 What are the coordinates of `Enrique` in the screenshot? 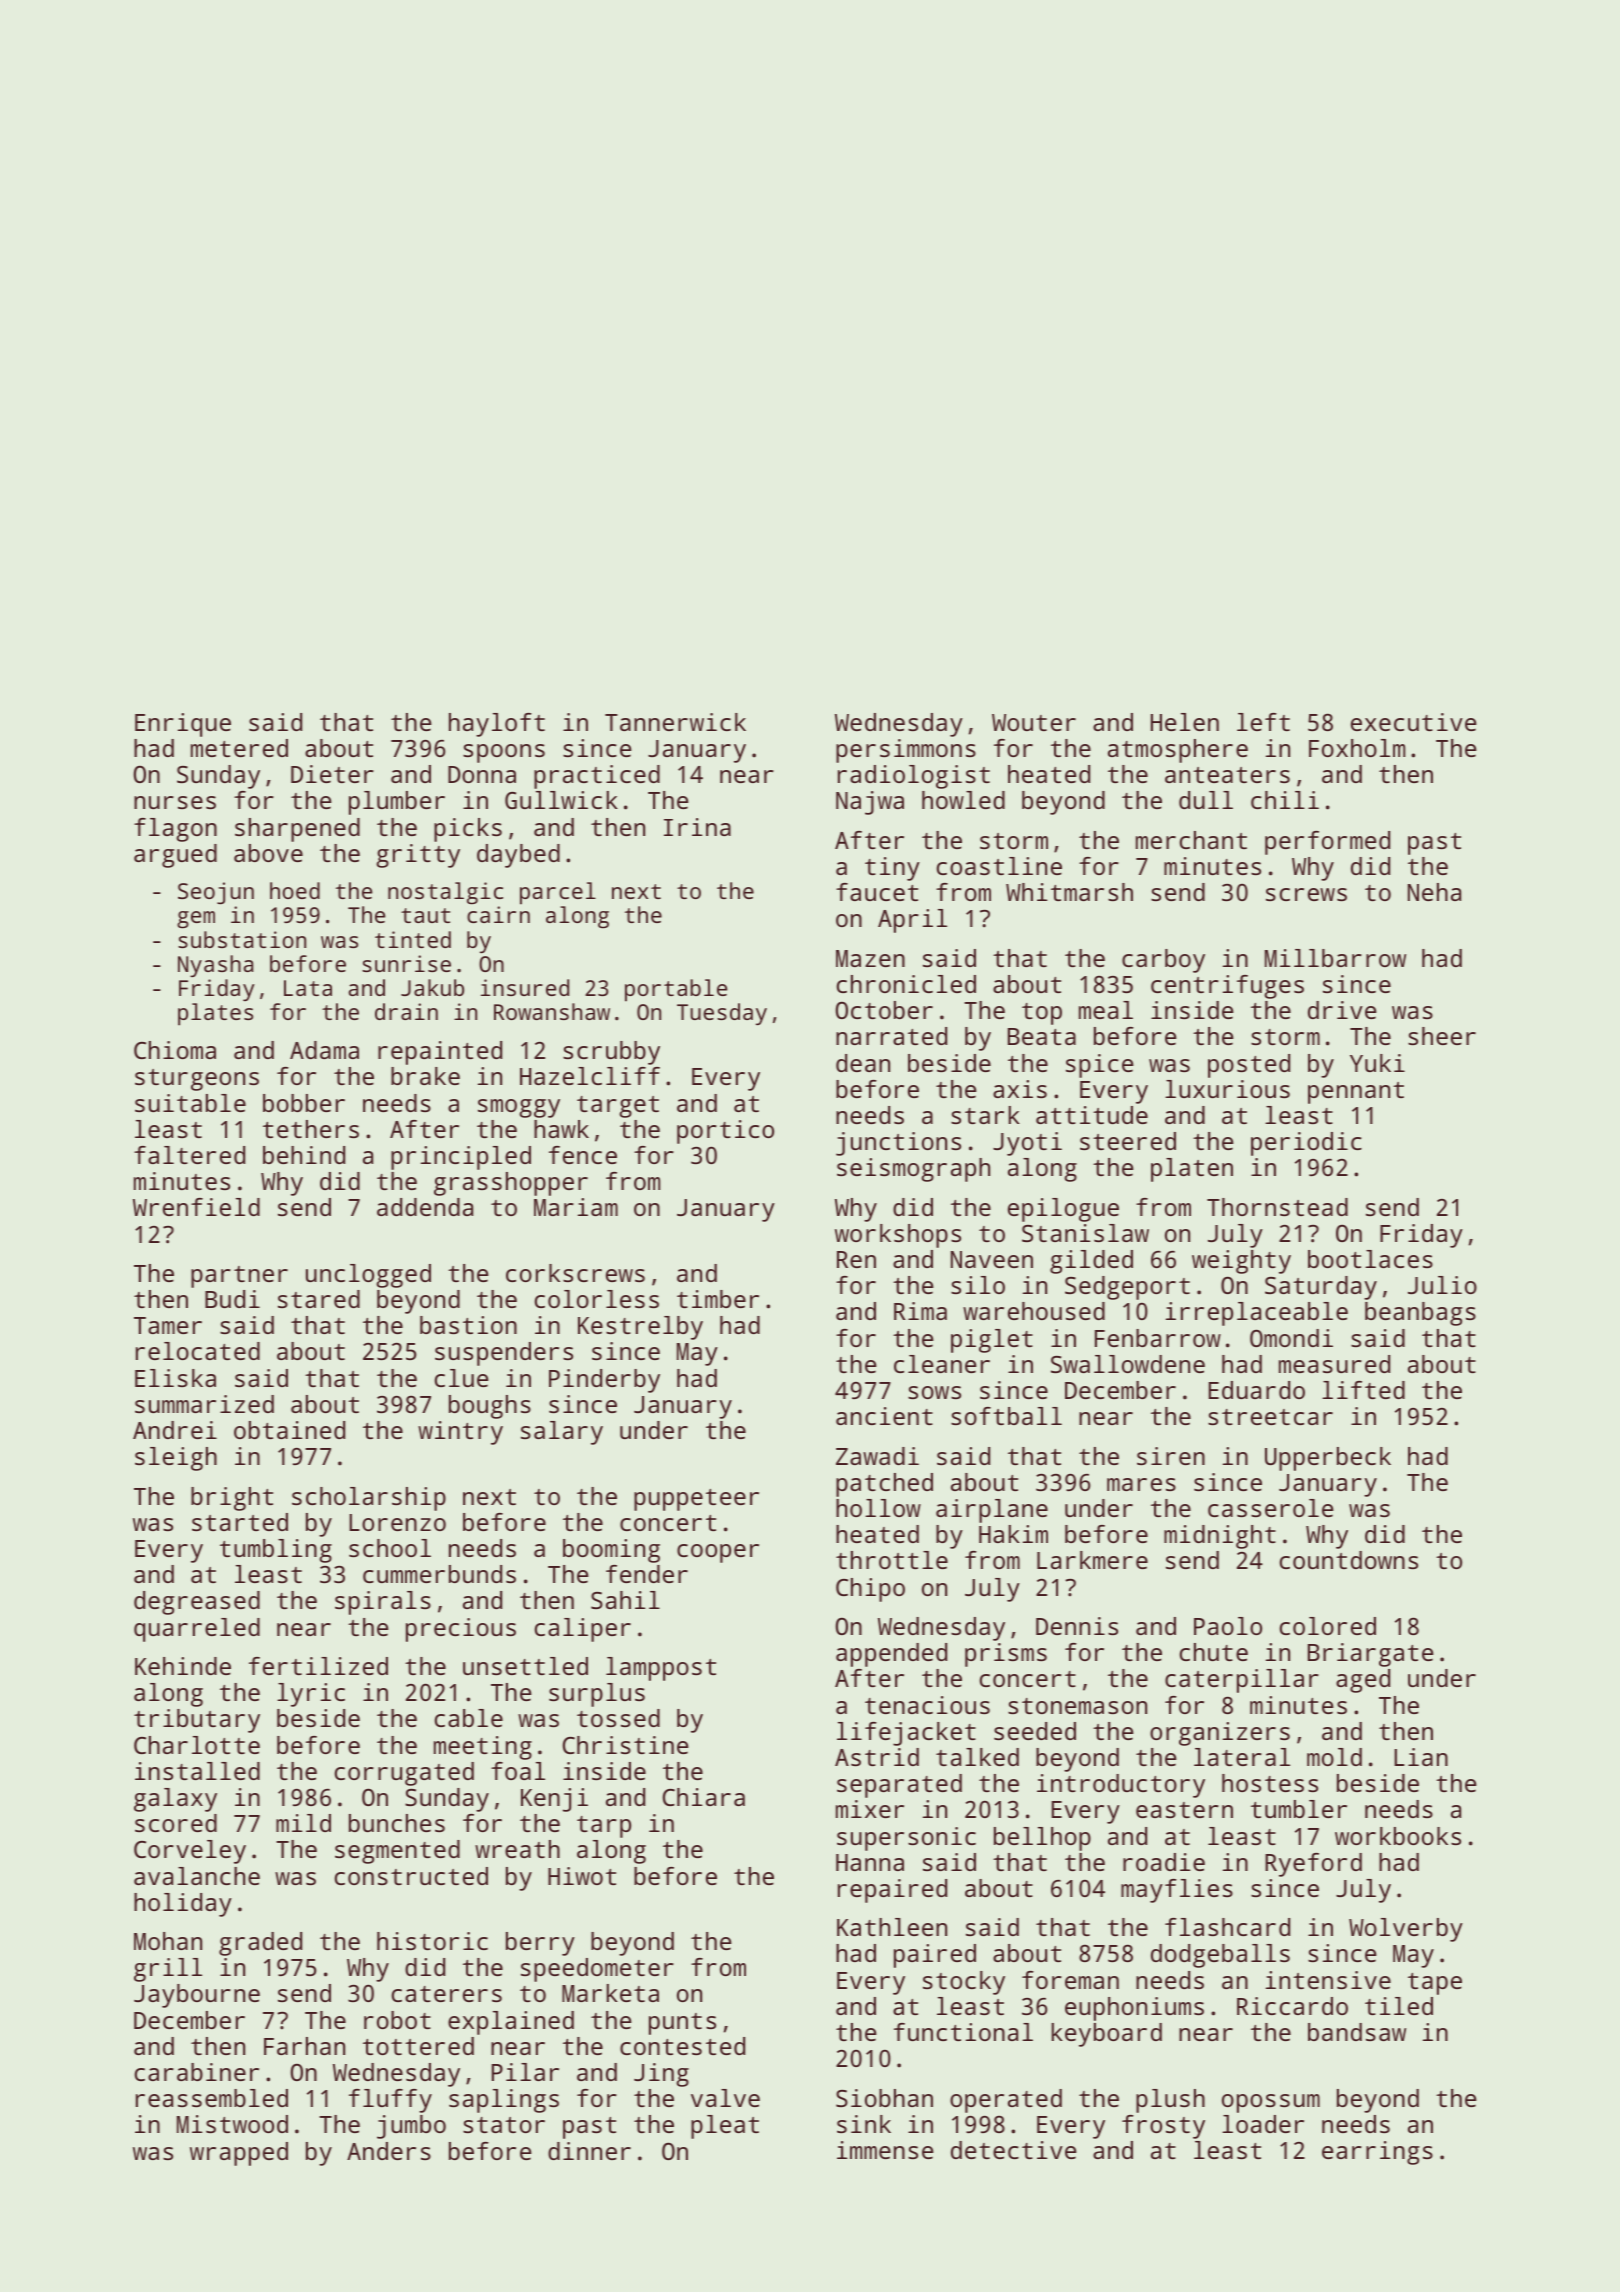 It's located at (183, 725).
